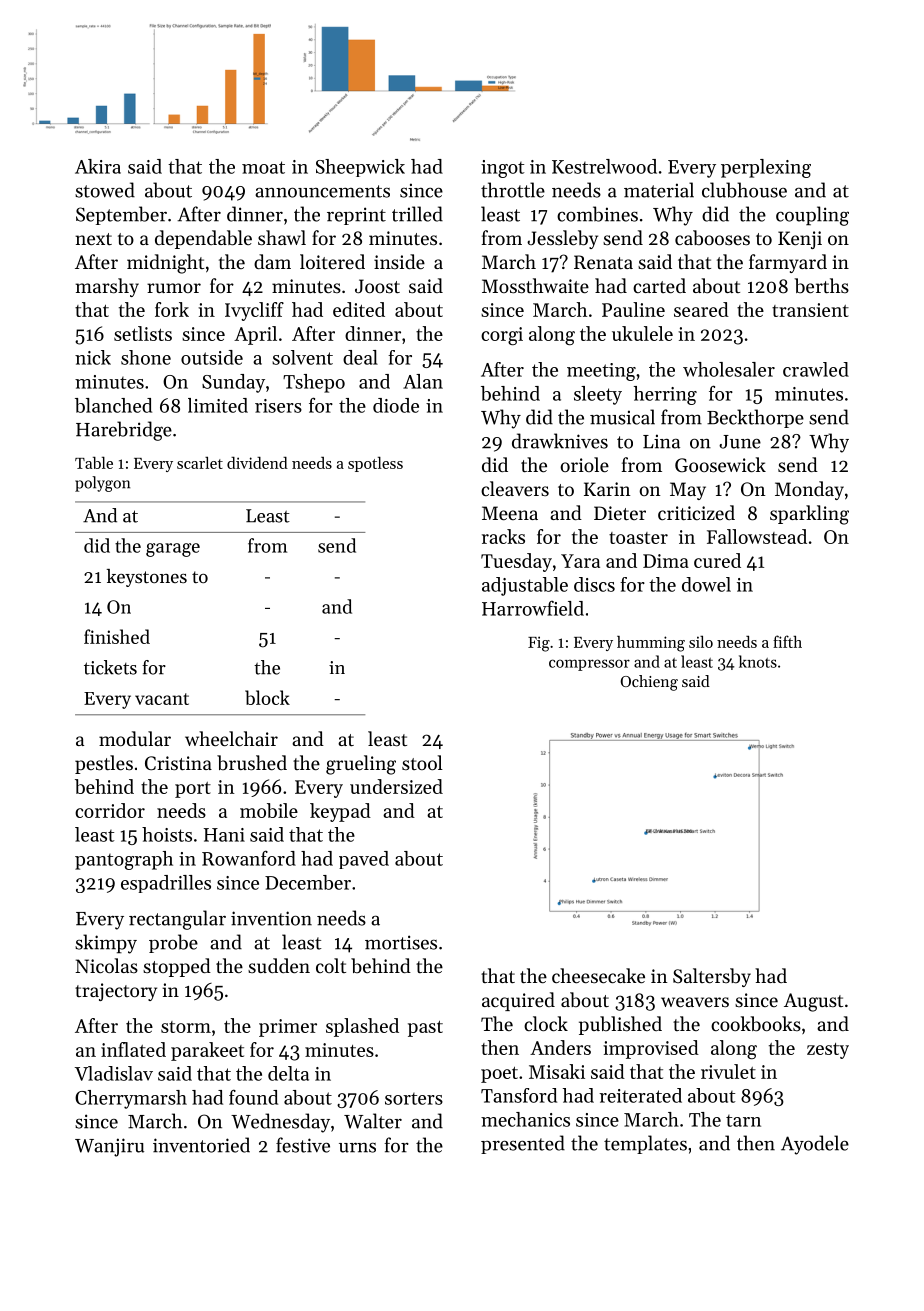 This document has width=924, height=1311. What do you see at coordinates (598, 975) in the document?
I see `cheesecake` at bounding box center [598, 975].
